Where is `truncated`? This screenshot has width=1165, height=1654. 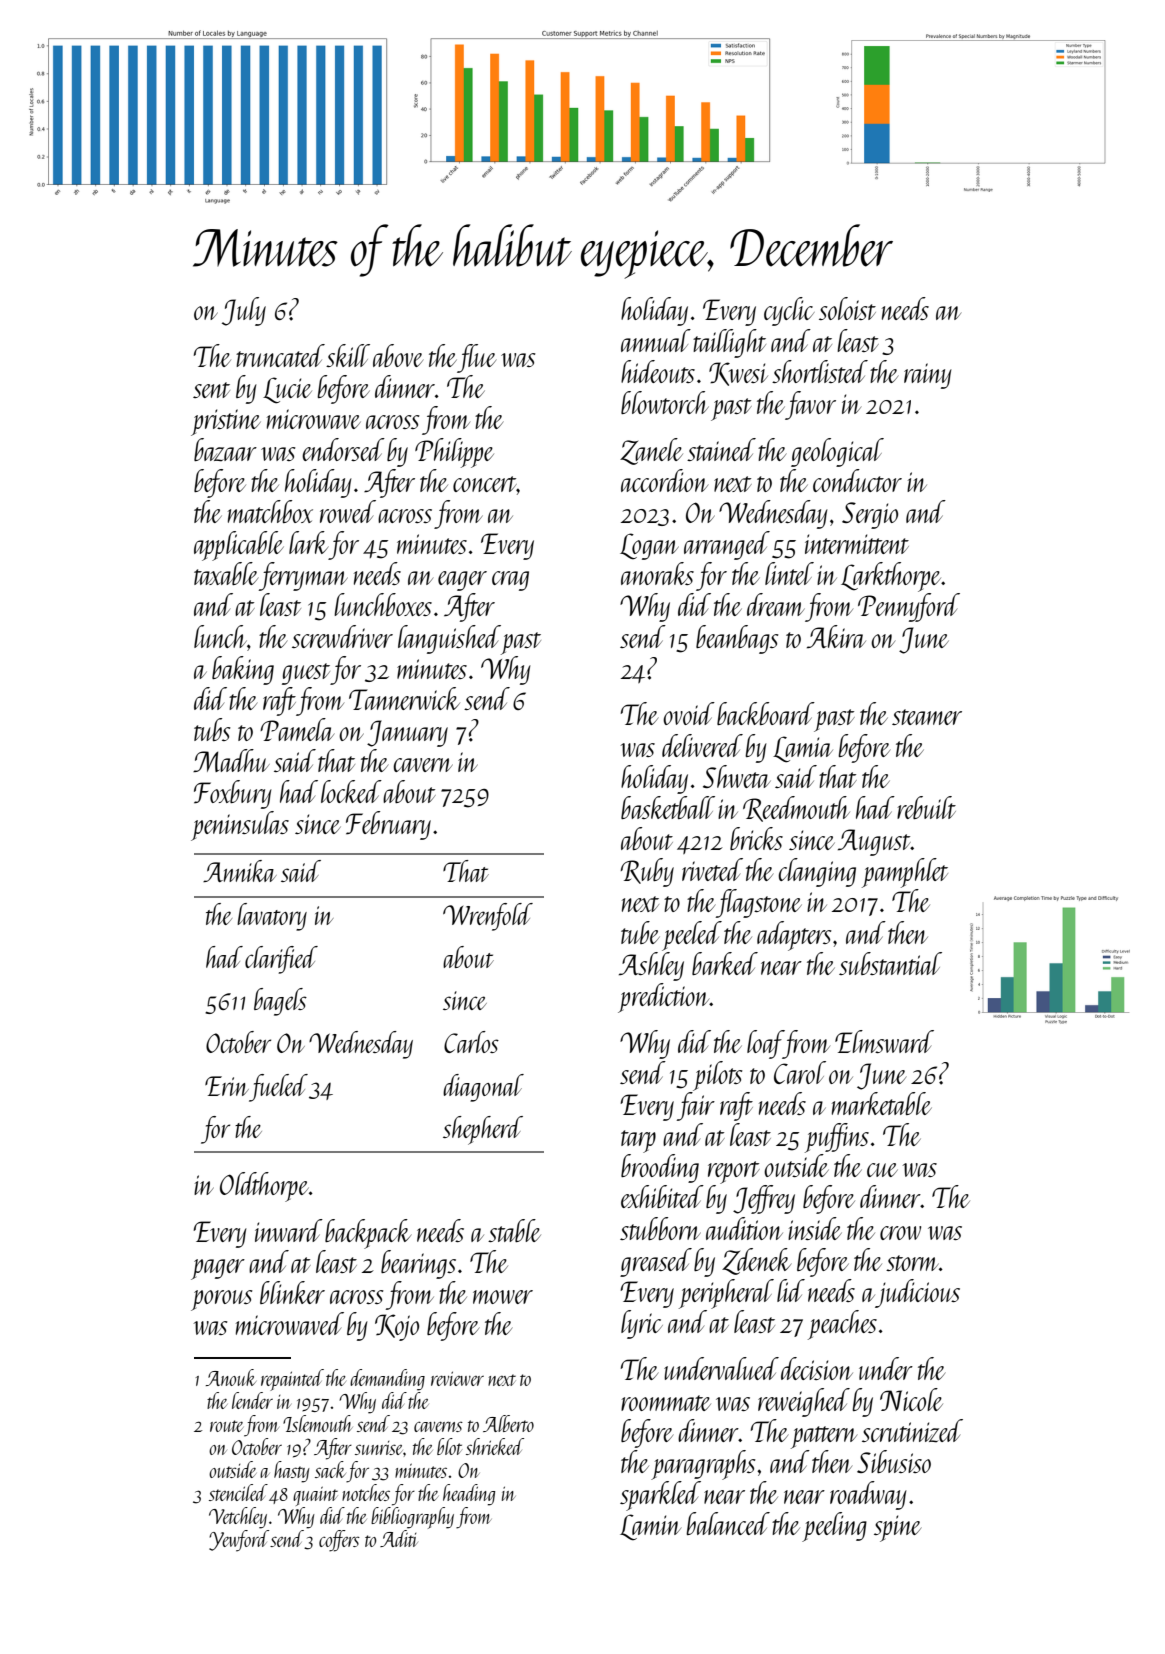 truncated is located at coordinates (280, 355).
